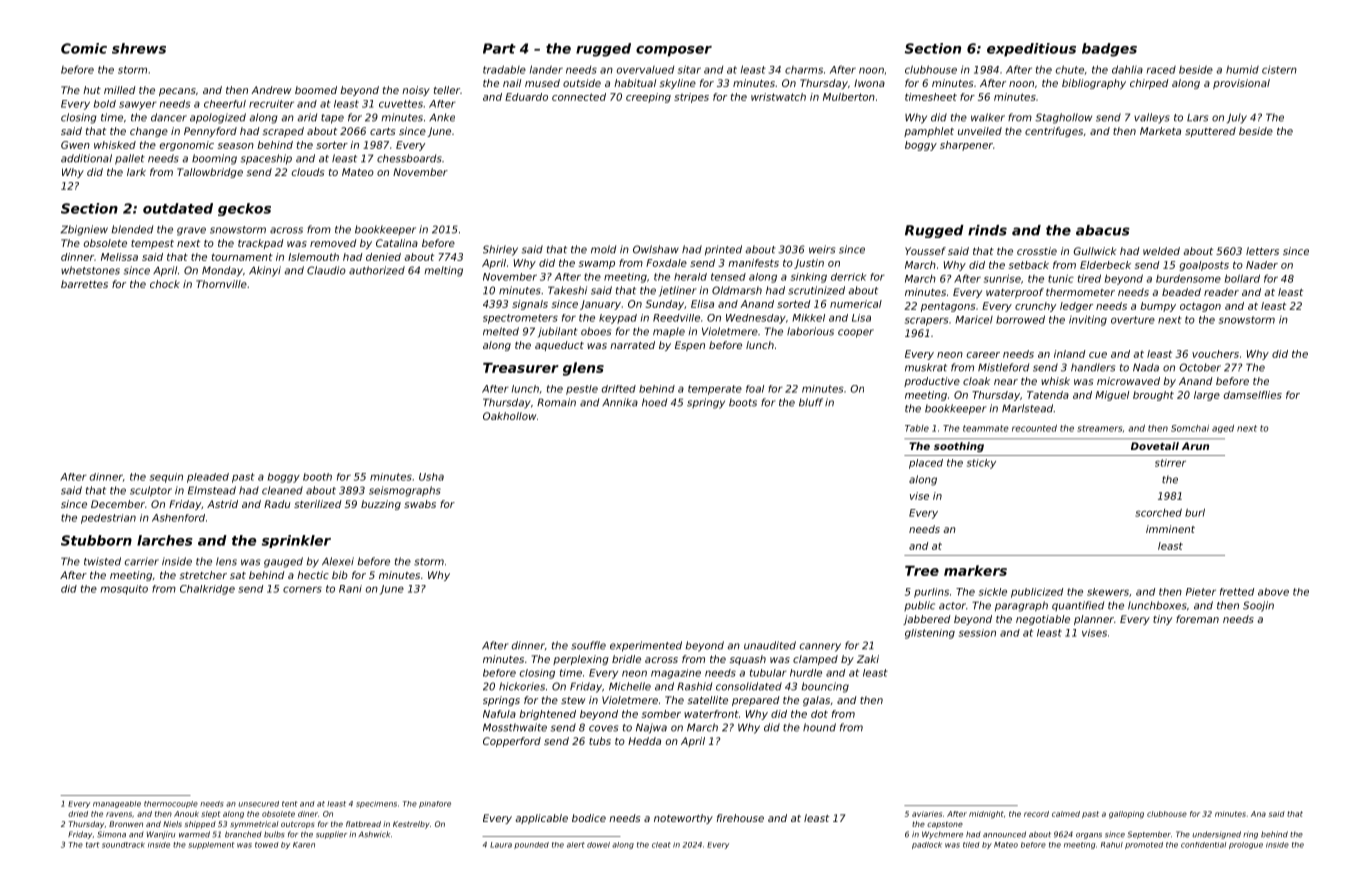  I want to click on tart, so click(93, 845).
